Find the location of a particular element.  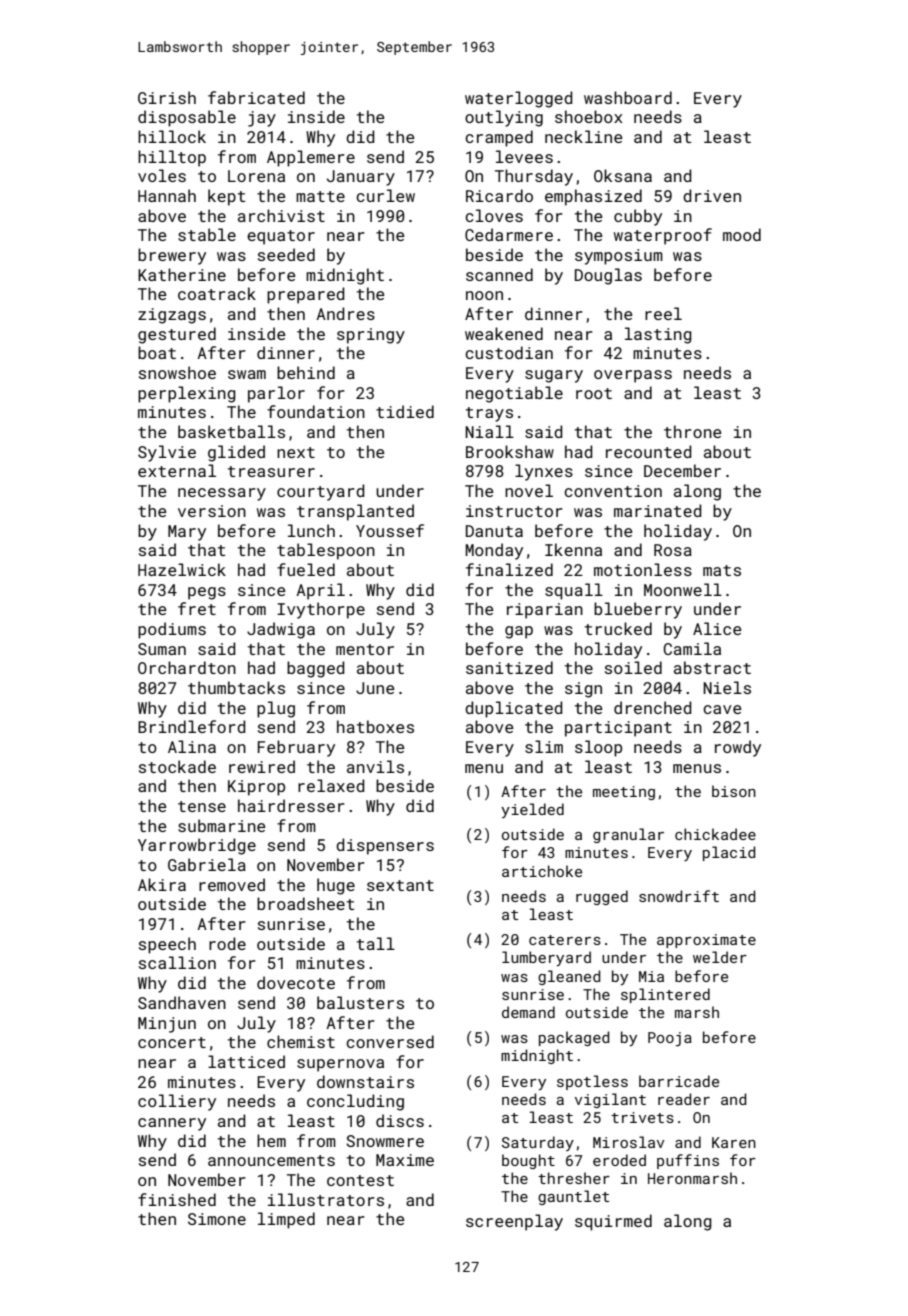

announcements is located at coordinates (271, 1160).
